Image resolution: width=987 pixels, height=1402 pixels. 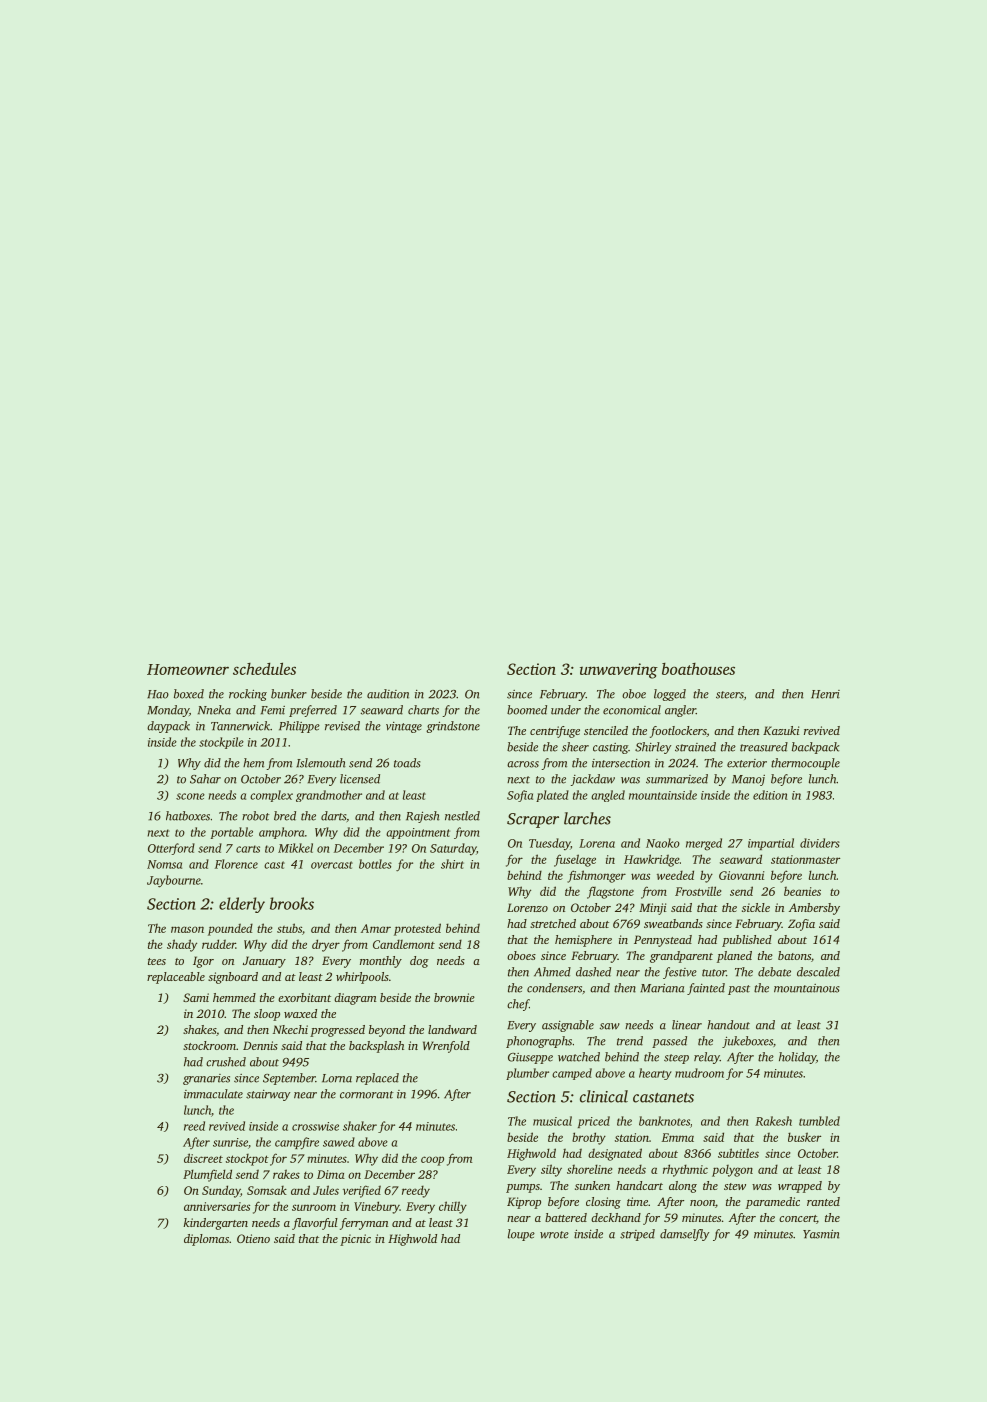 What do you see at coordinates (698, 669) in the document?
I see `boathouses` at bounding box center [698, 669].
